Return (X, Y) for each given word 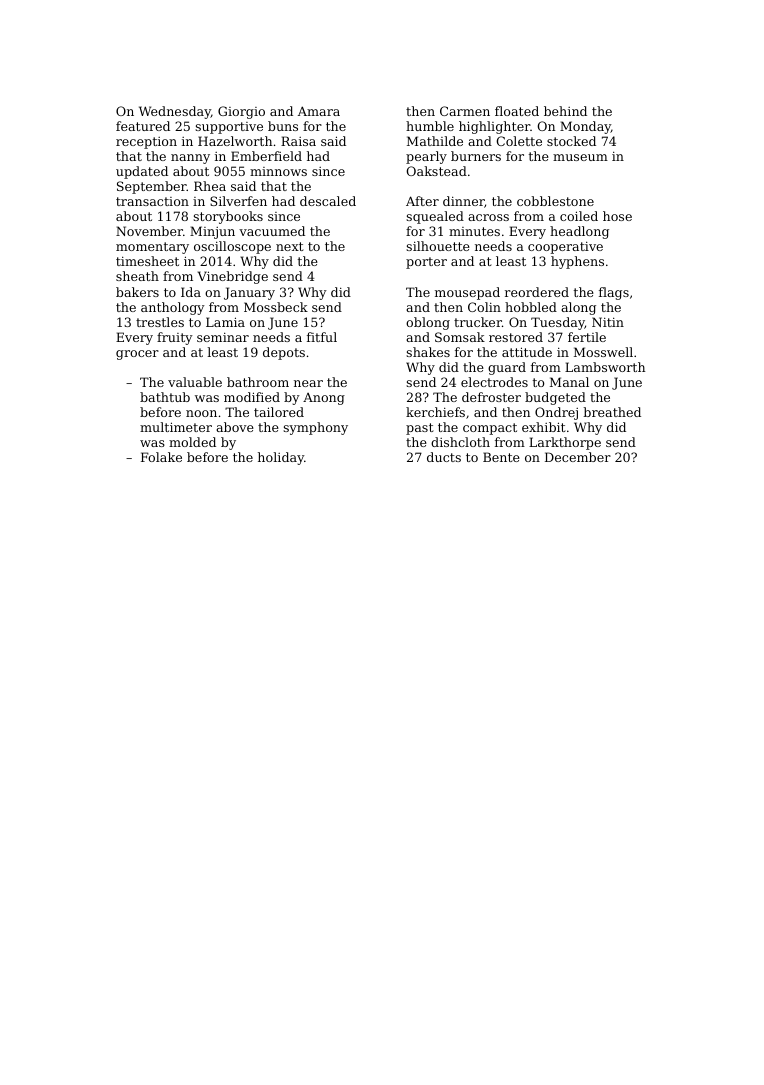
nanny (190, 159)
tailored (279, 412)
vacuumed (272, 231)
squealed (435, 217)
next (290, 246)
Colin (484, 307)
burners (476, 156)
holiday (281, 458)
